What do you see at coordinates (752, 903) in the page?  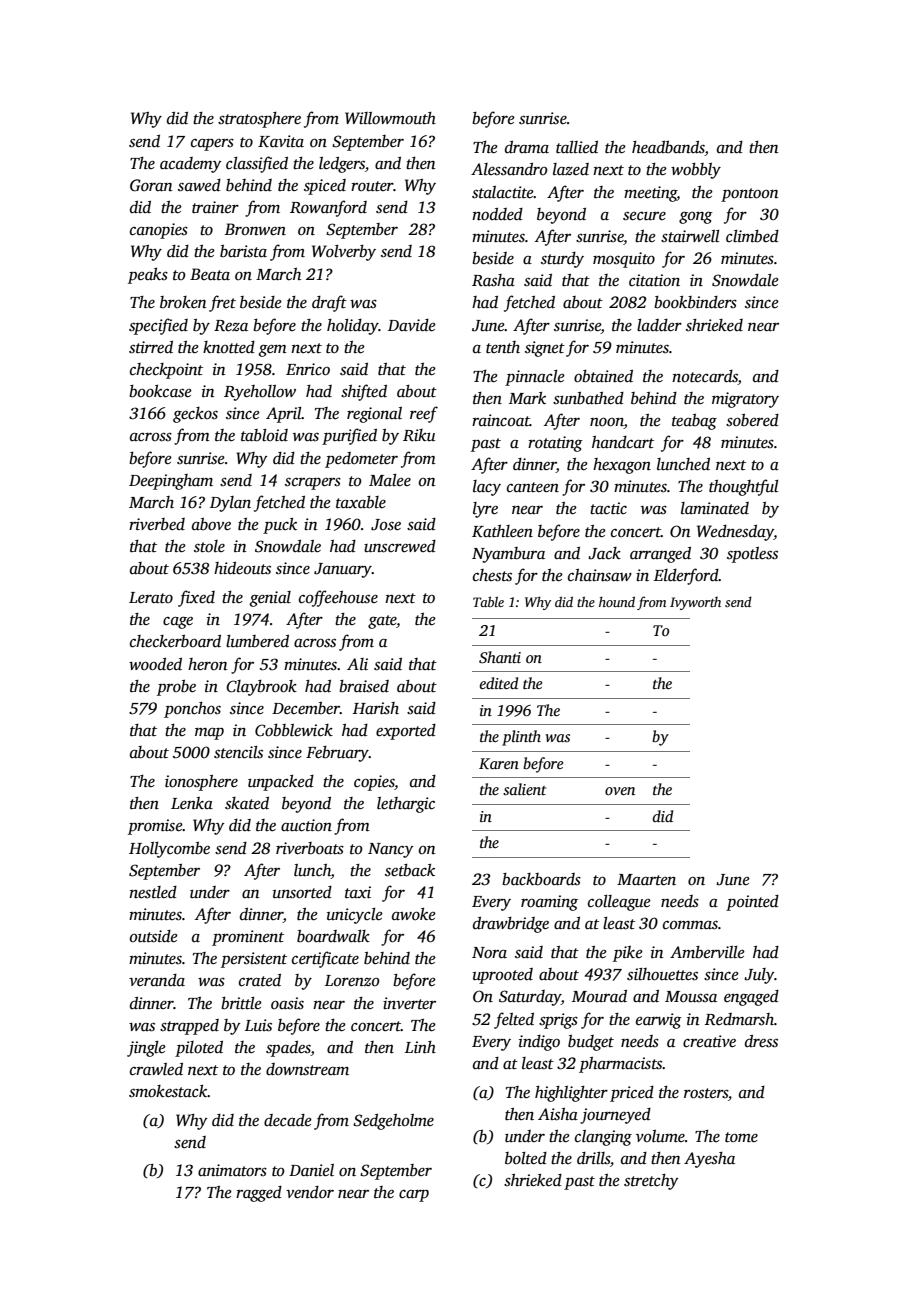 I see `pointed` at bounding box center [752, 903].
